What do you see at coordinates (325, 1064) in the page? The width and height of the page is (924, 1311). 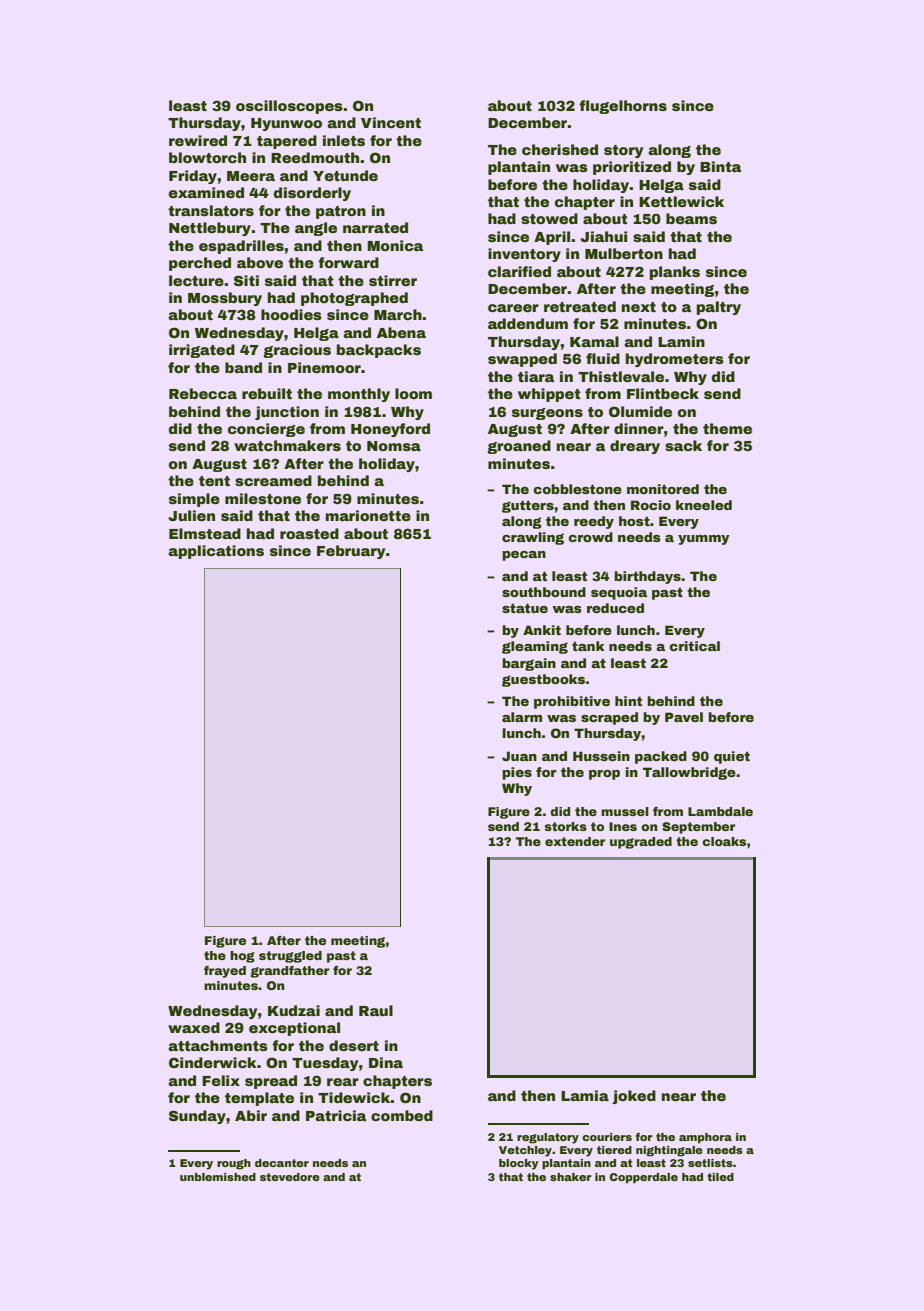 I see `Tuesday` at bounding box center [325, 1064].
